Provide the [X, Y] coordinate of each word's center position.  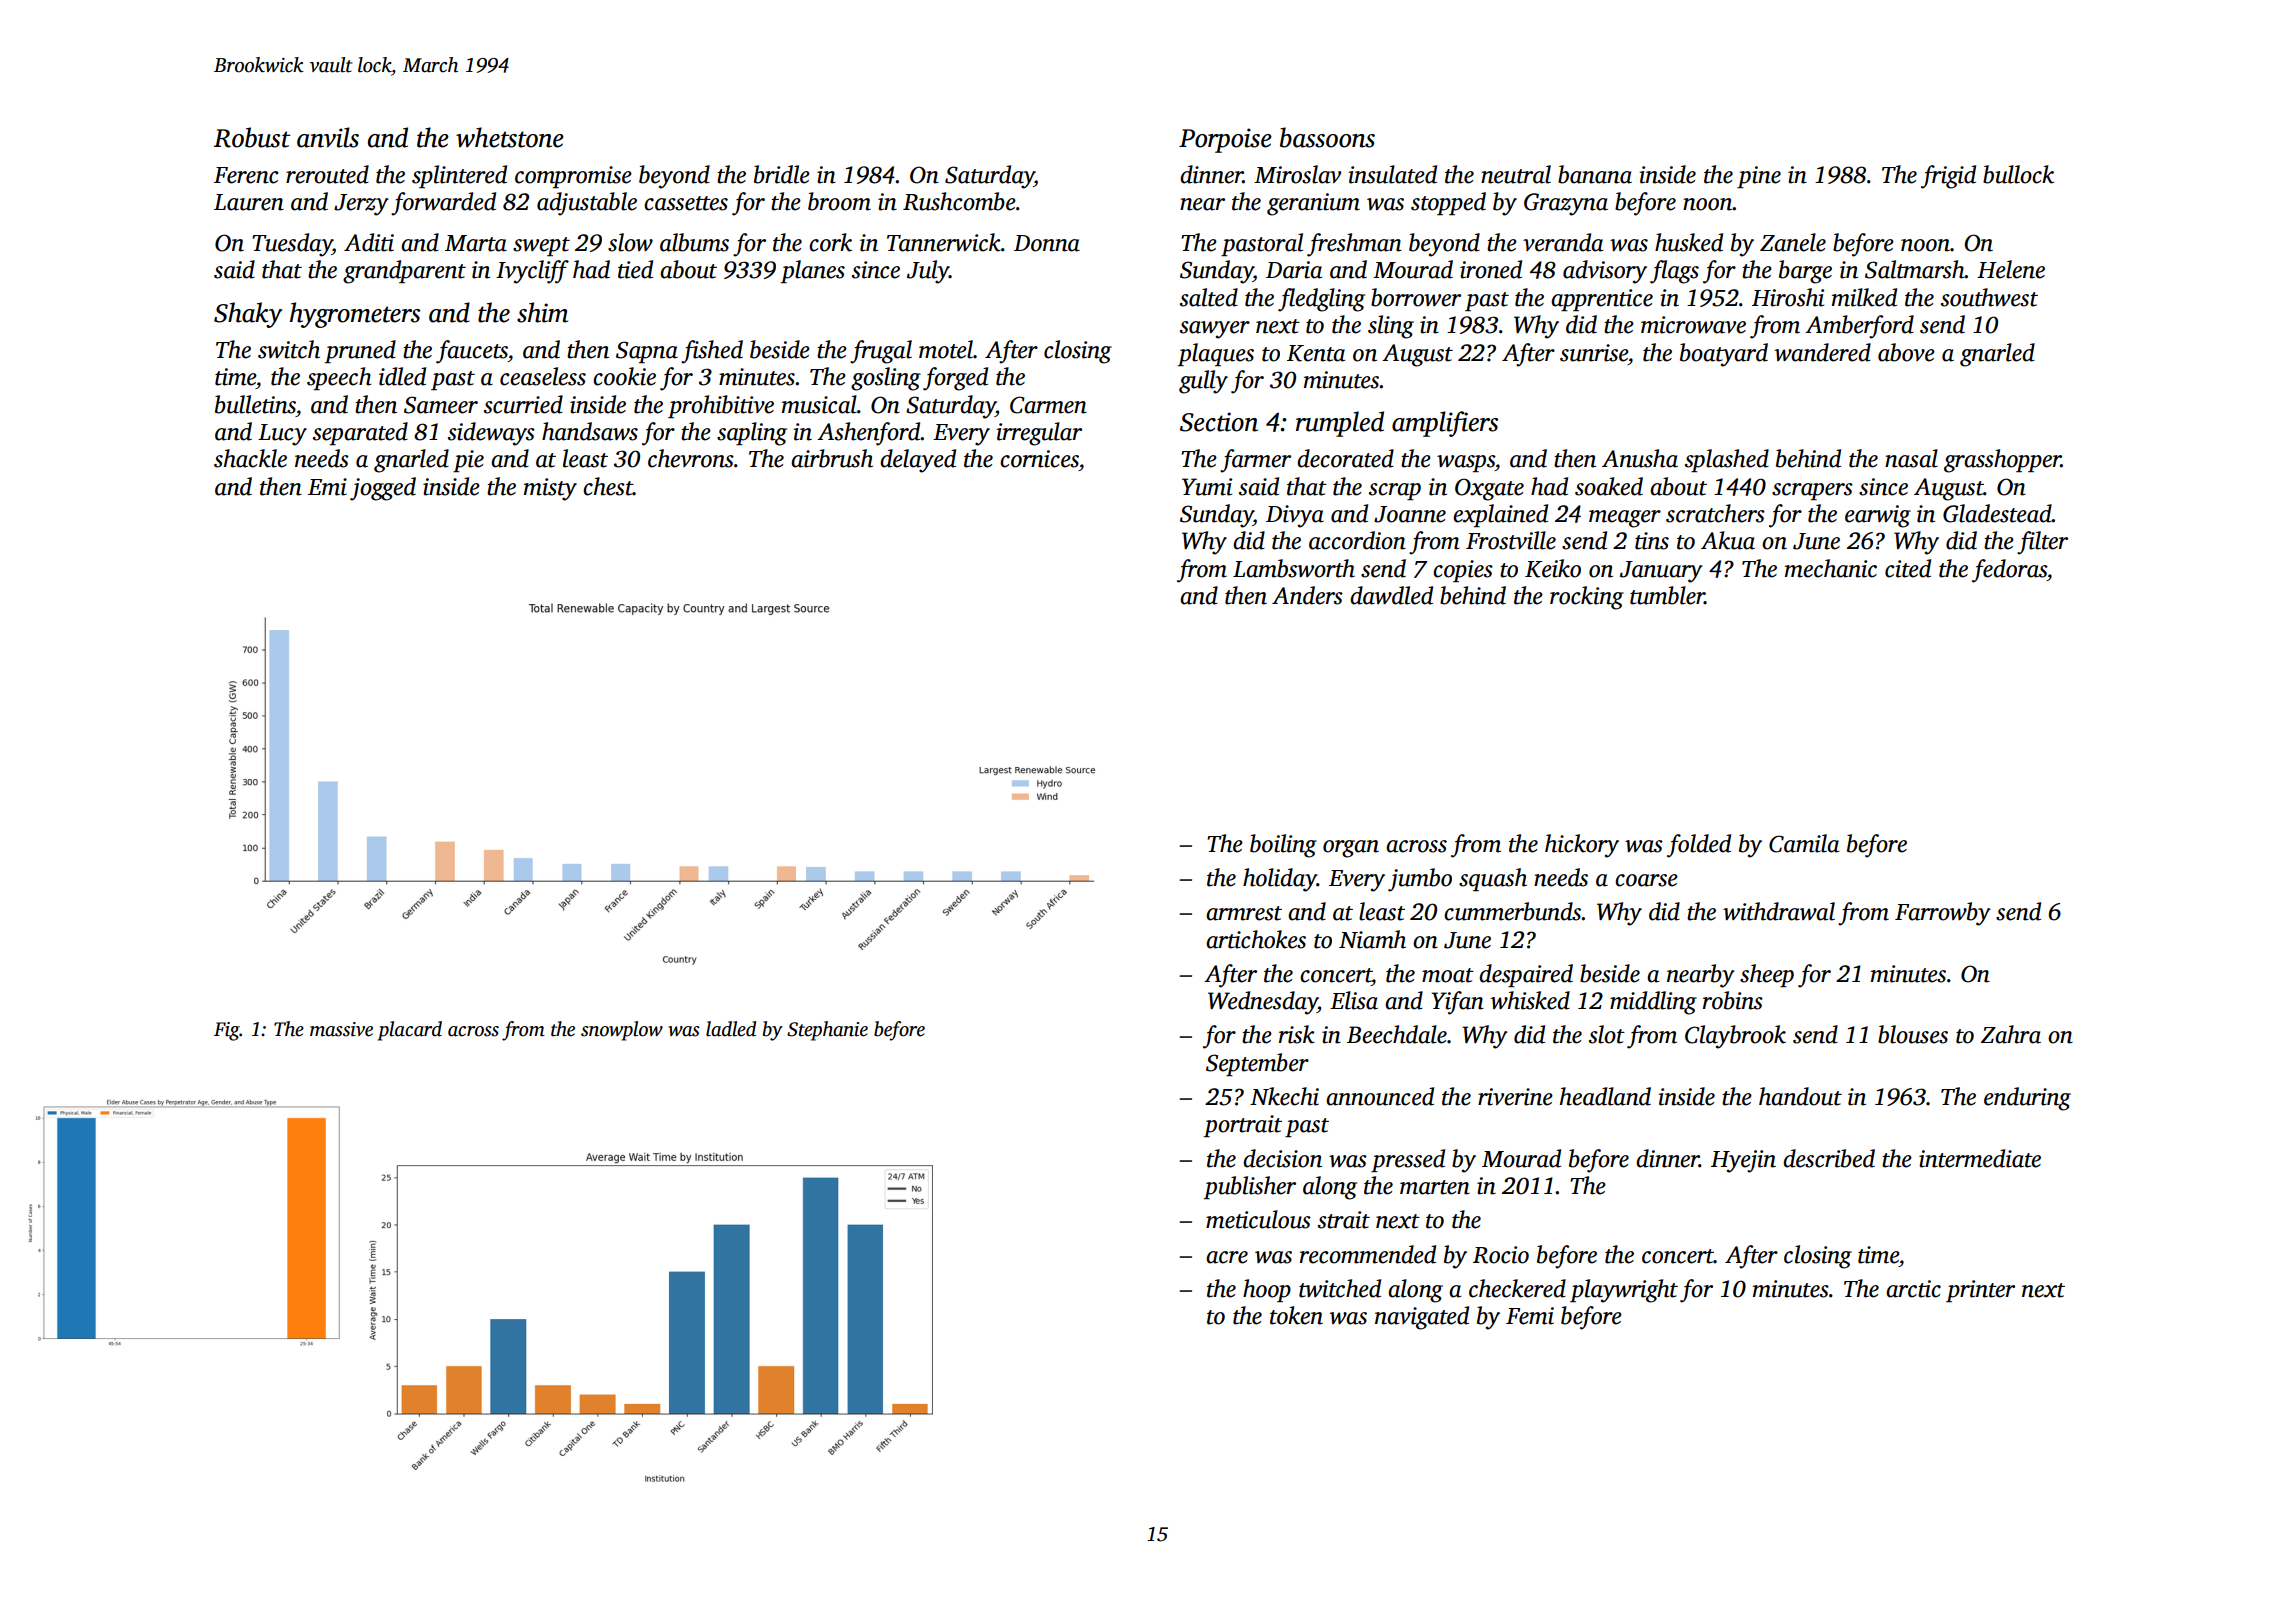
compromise [573, 177]
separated [360, 433]
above [1906, 352]
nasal [1911, 458]
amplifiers [1445, 424]
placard [409, 1031]
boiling [1283, 846]
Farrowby [1943, 914]
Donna [1047, 243]
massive [341, 1029]
